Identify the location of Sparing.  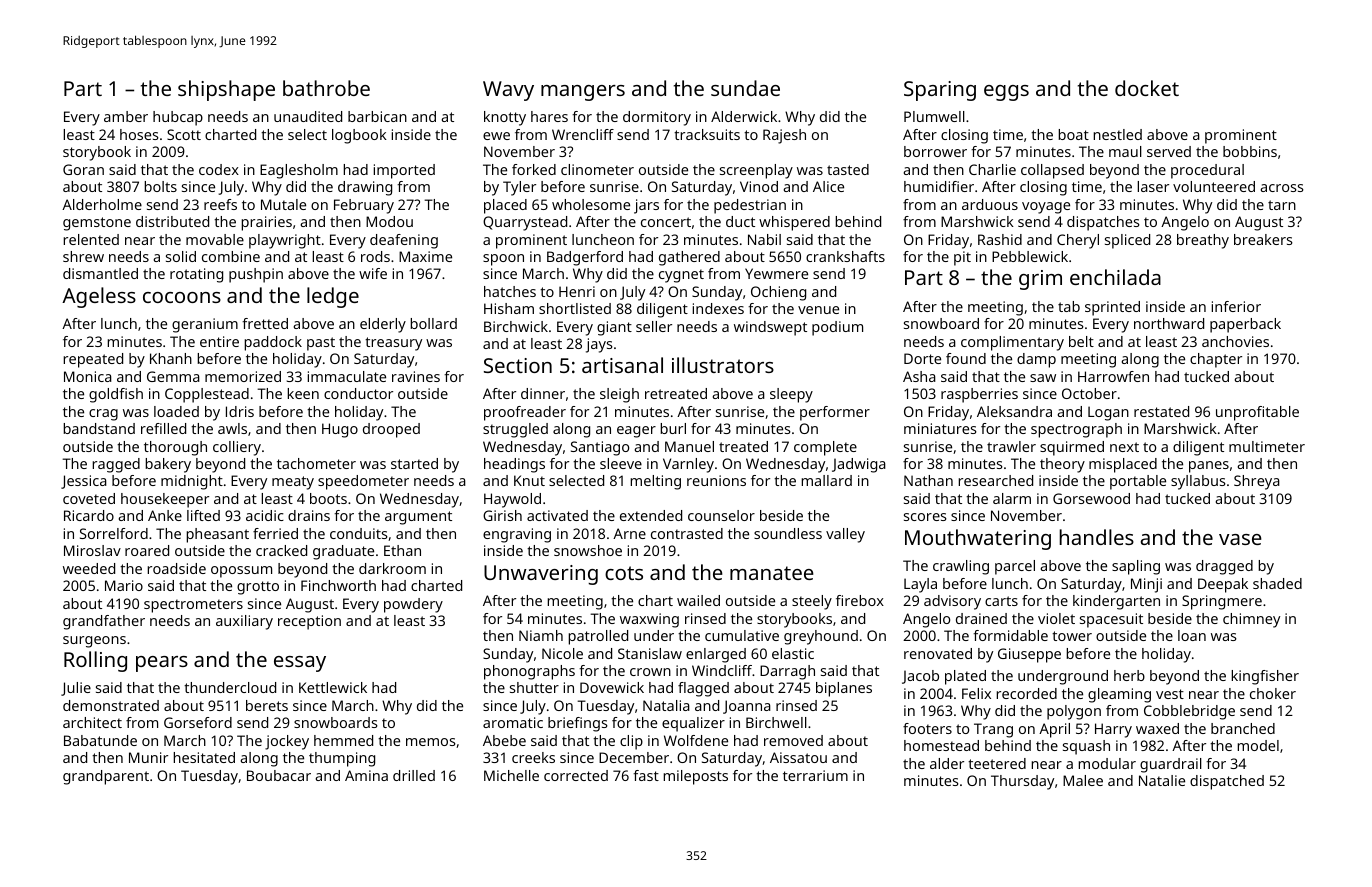
(940, 91).
